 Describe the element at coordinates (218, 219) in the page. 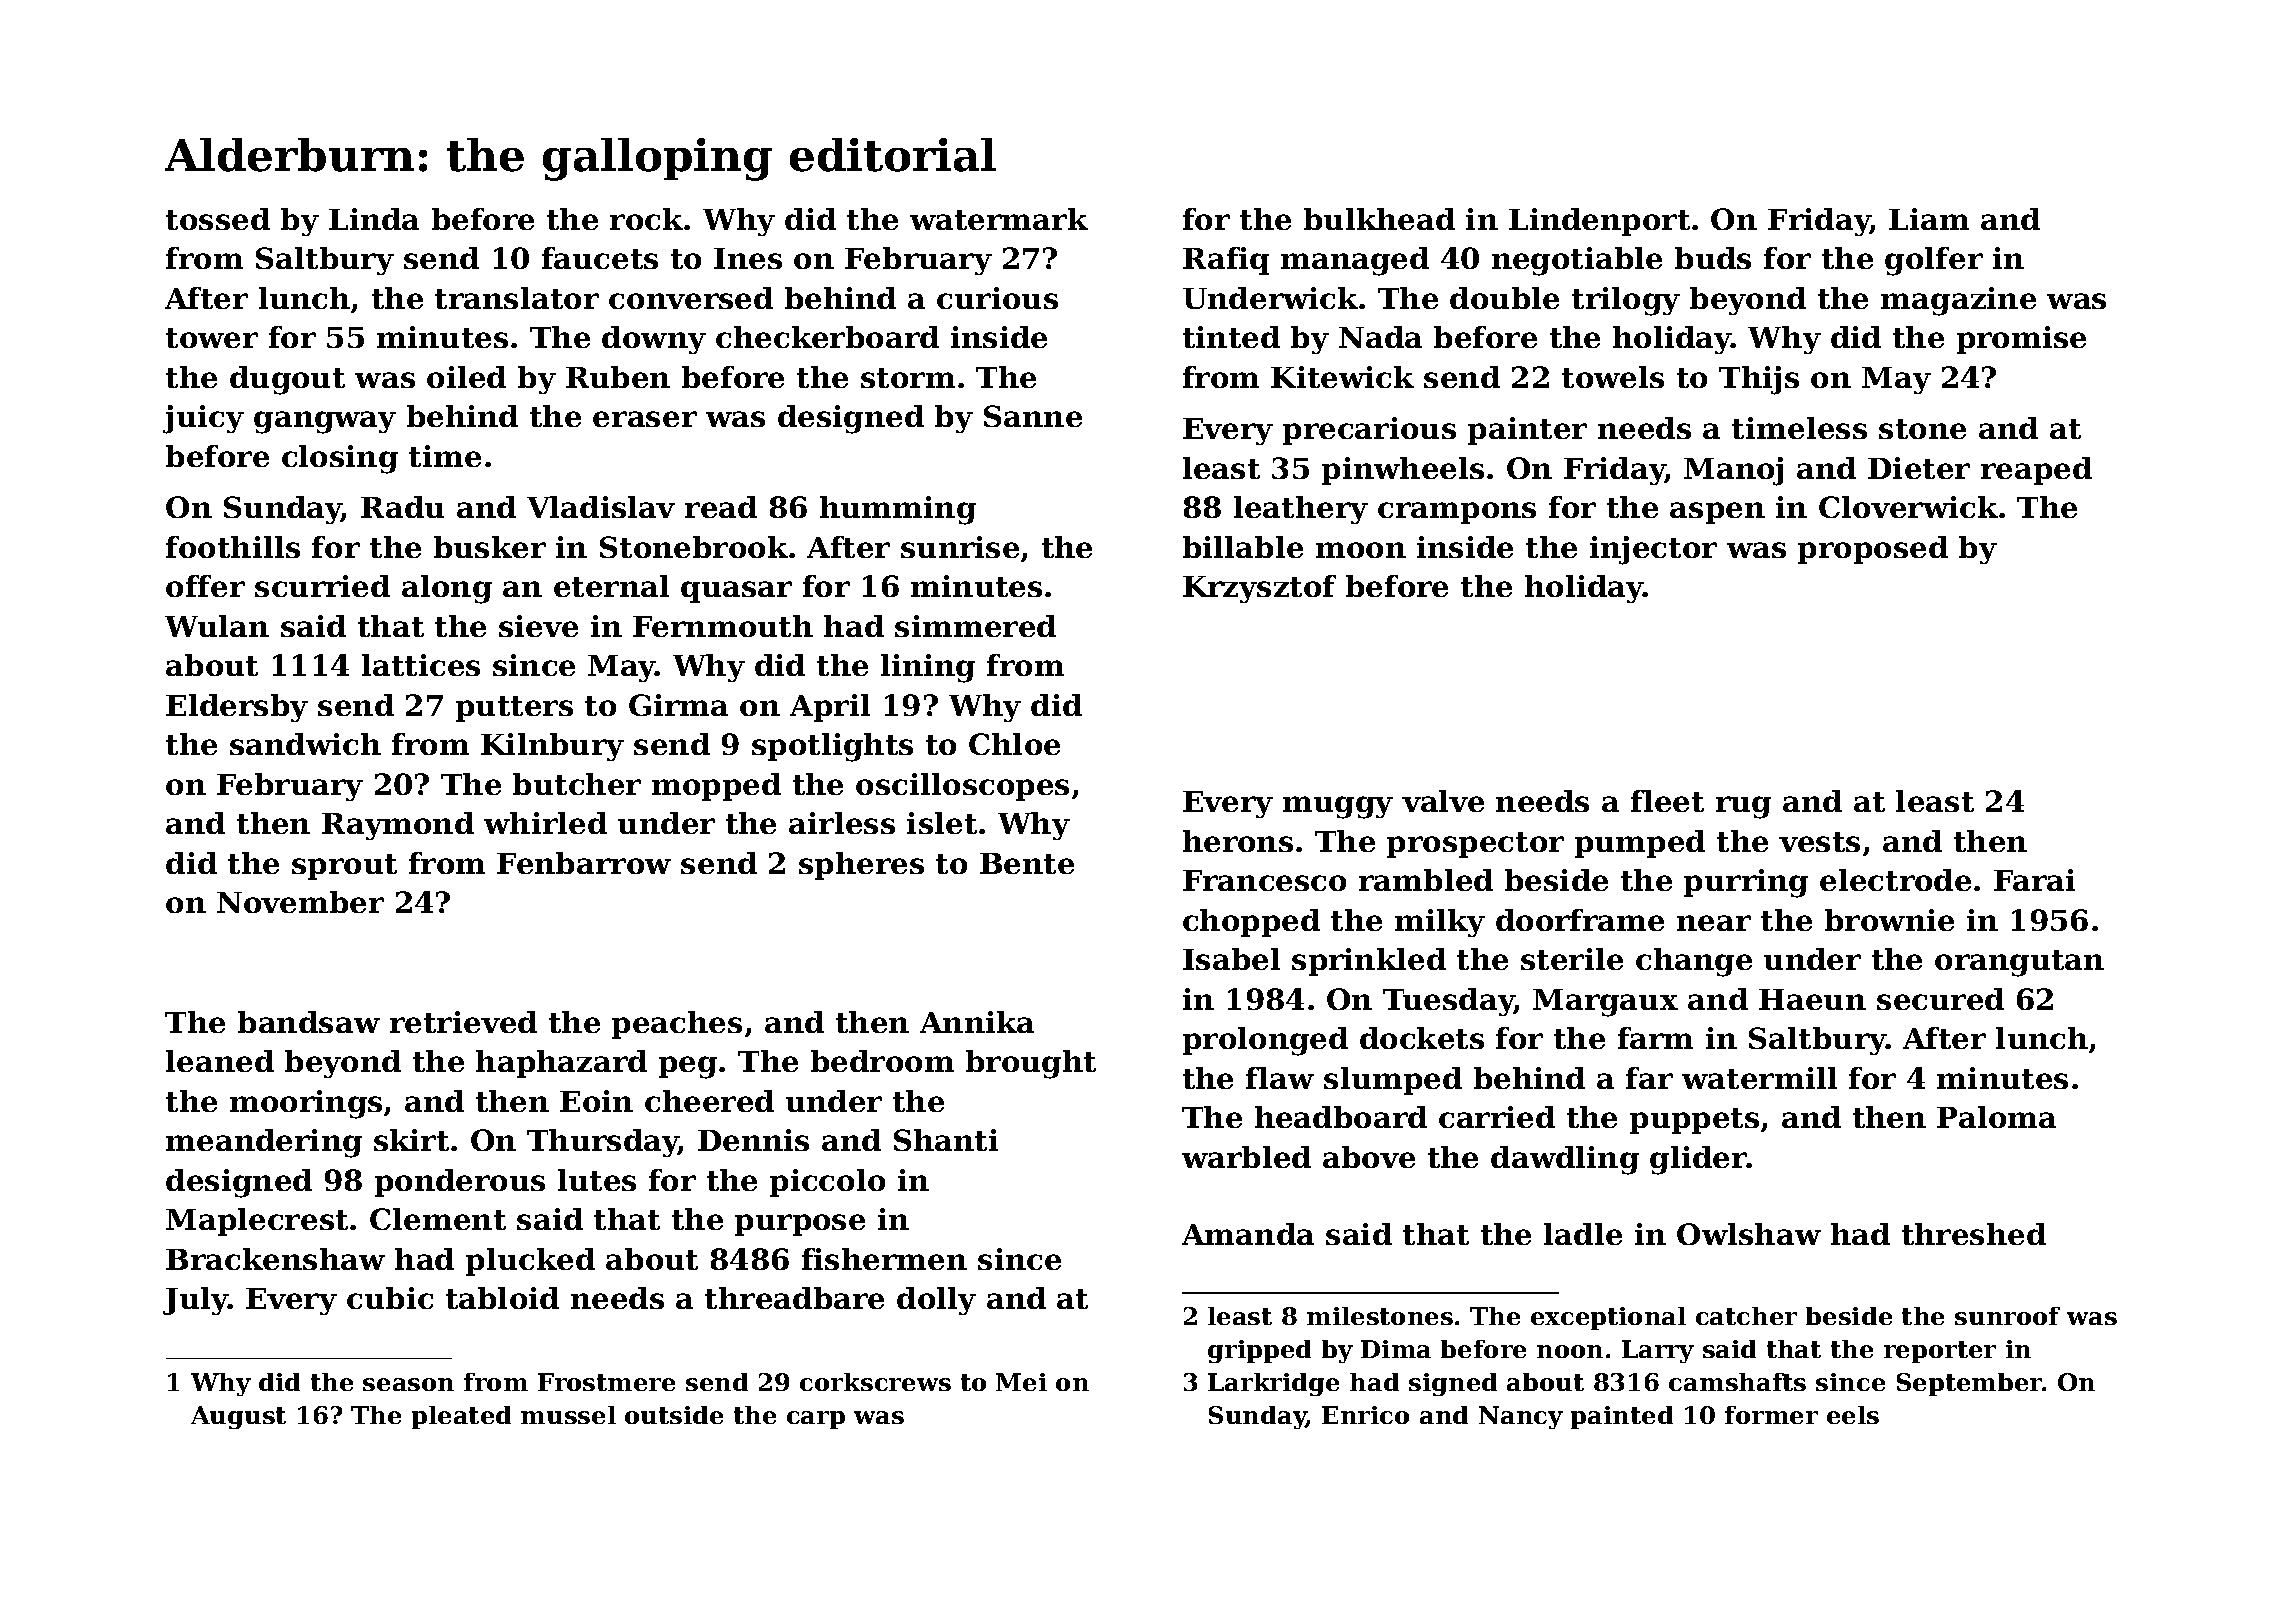

I see `tossed` at that location.
